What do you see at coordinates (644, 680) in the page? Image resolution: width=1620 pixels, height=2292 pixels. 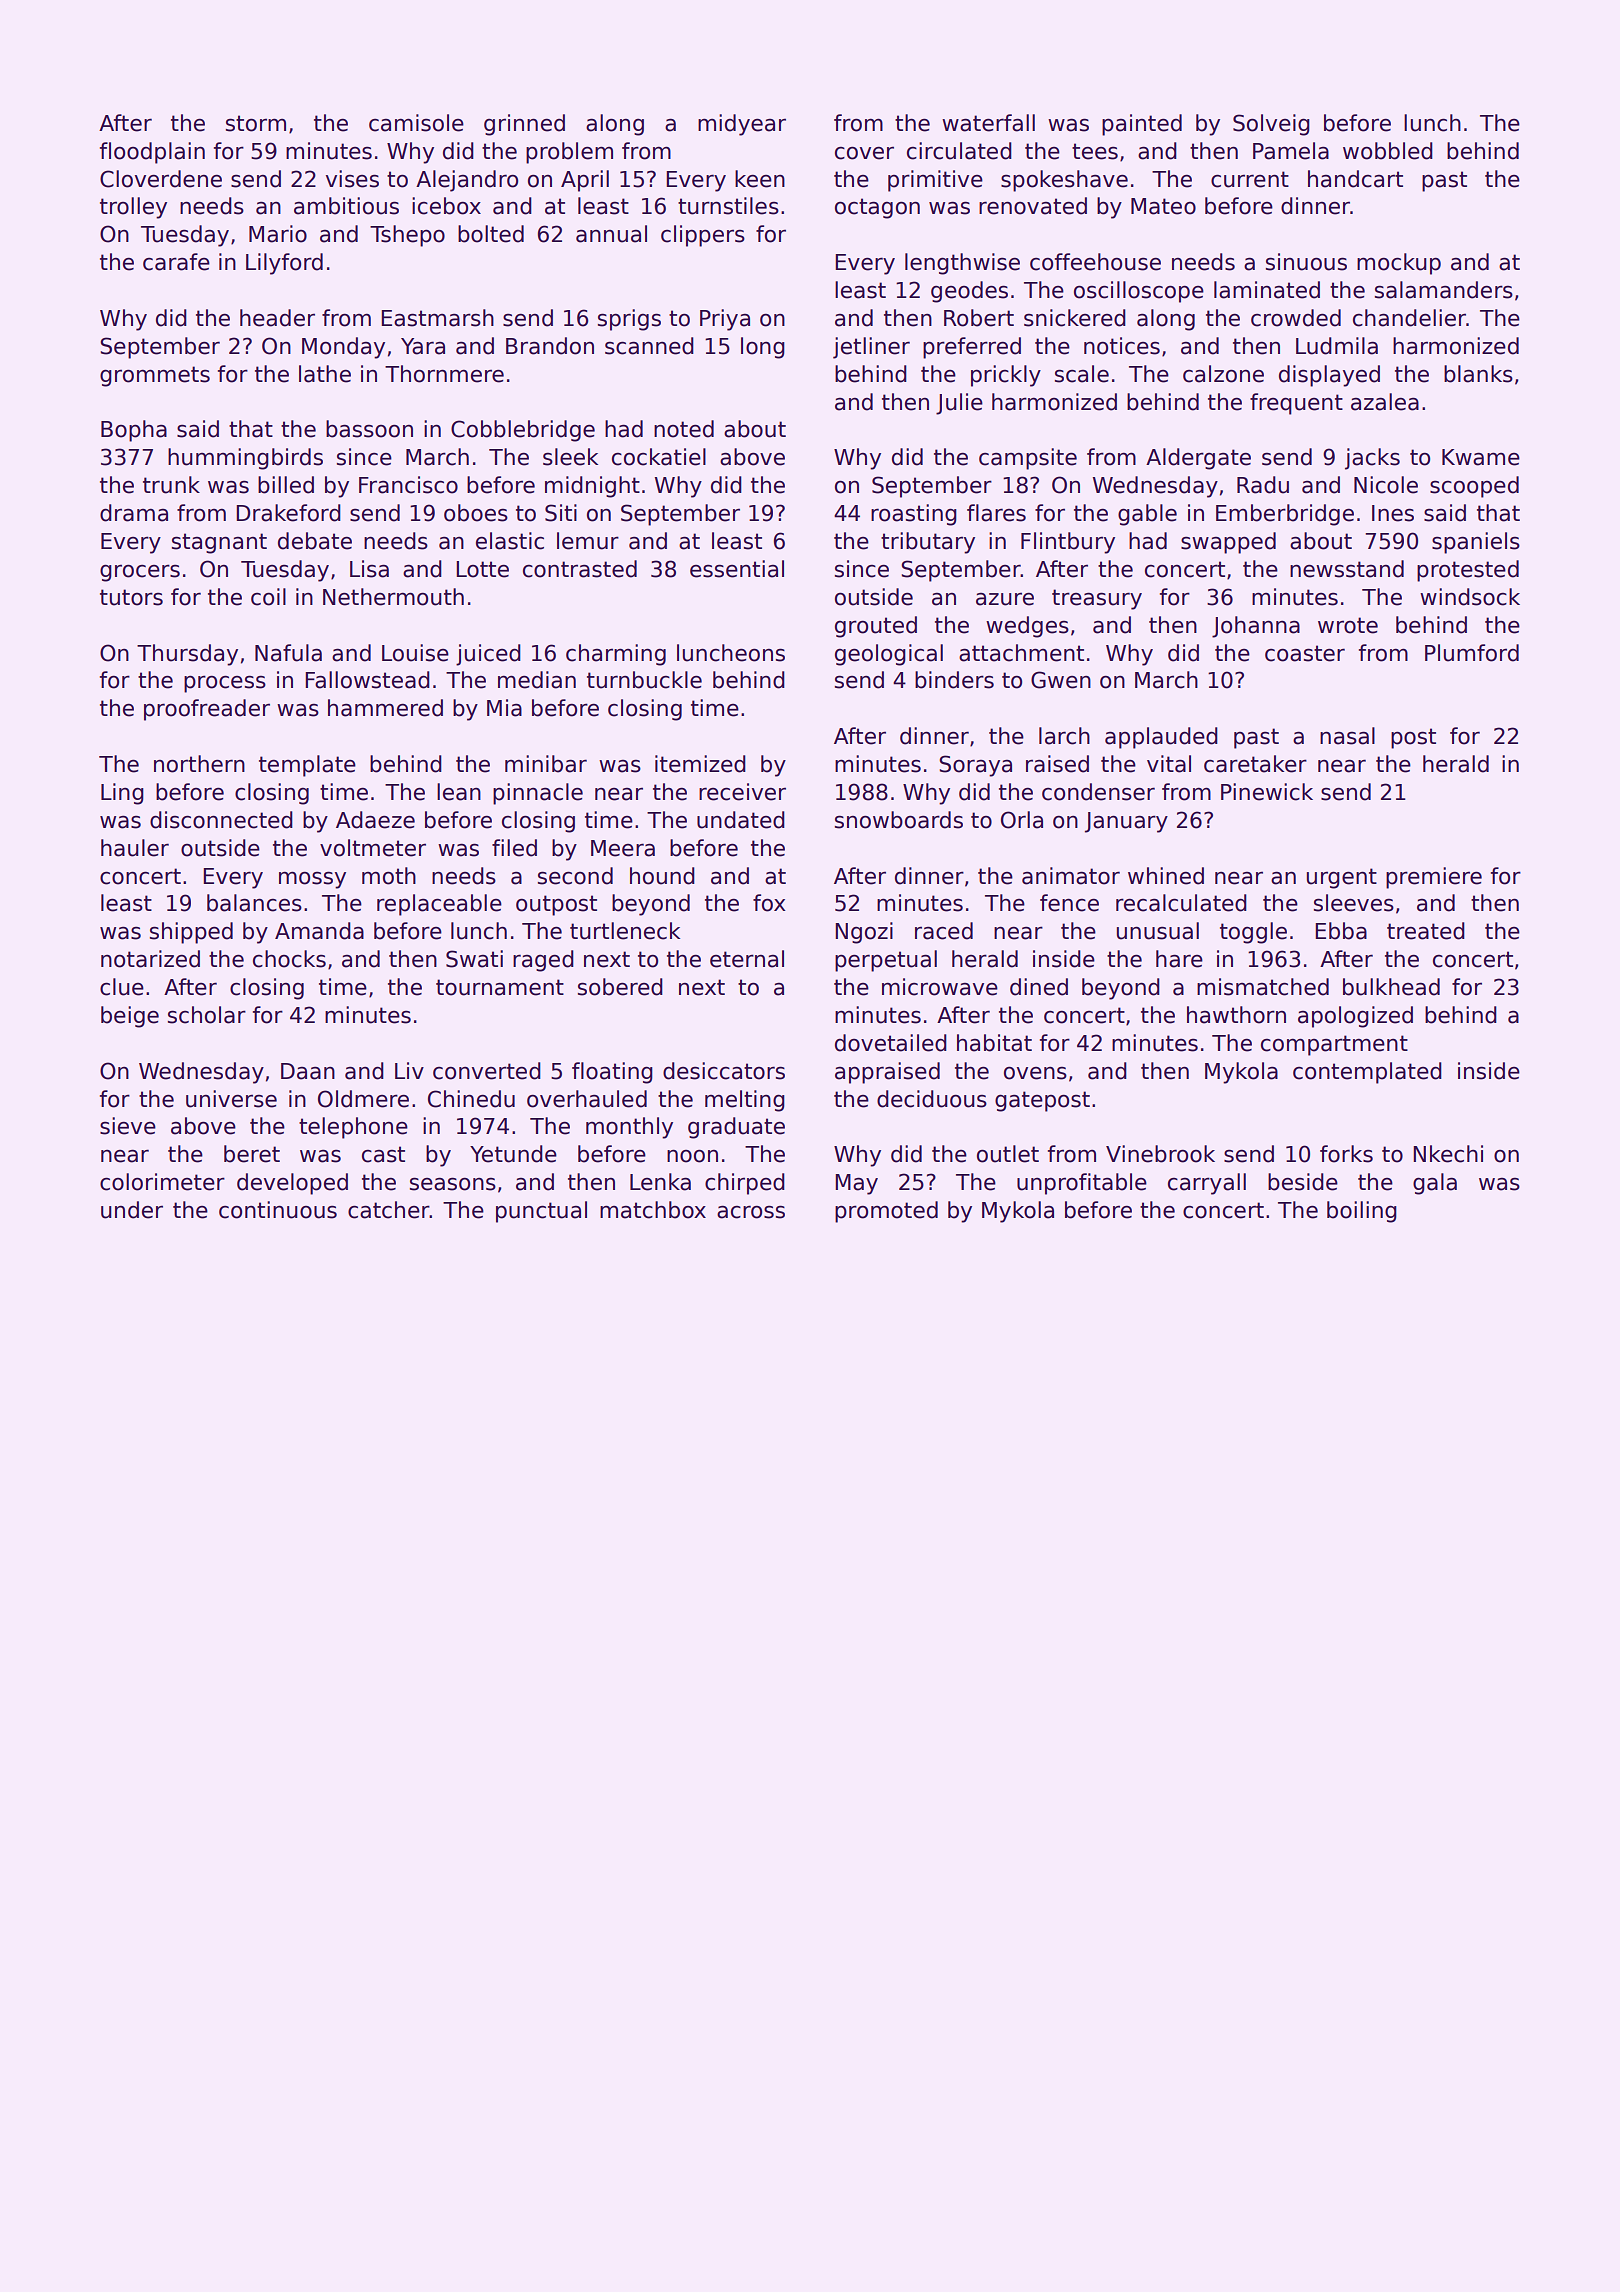 I see `turnbuckle` at bounding box center [644, 680].
